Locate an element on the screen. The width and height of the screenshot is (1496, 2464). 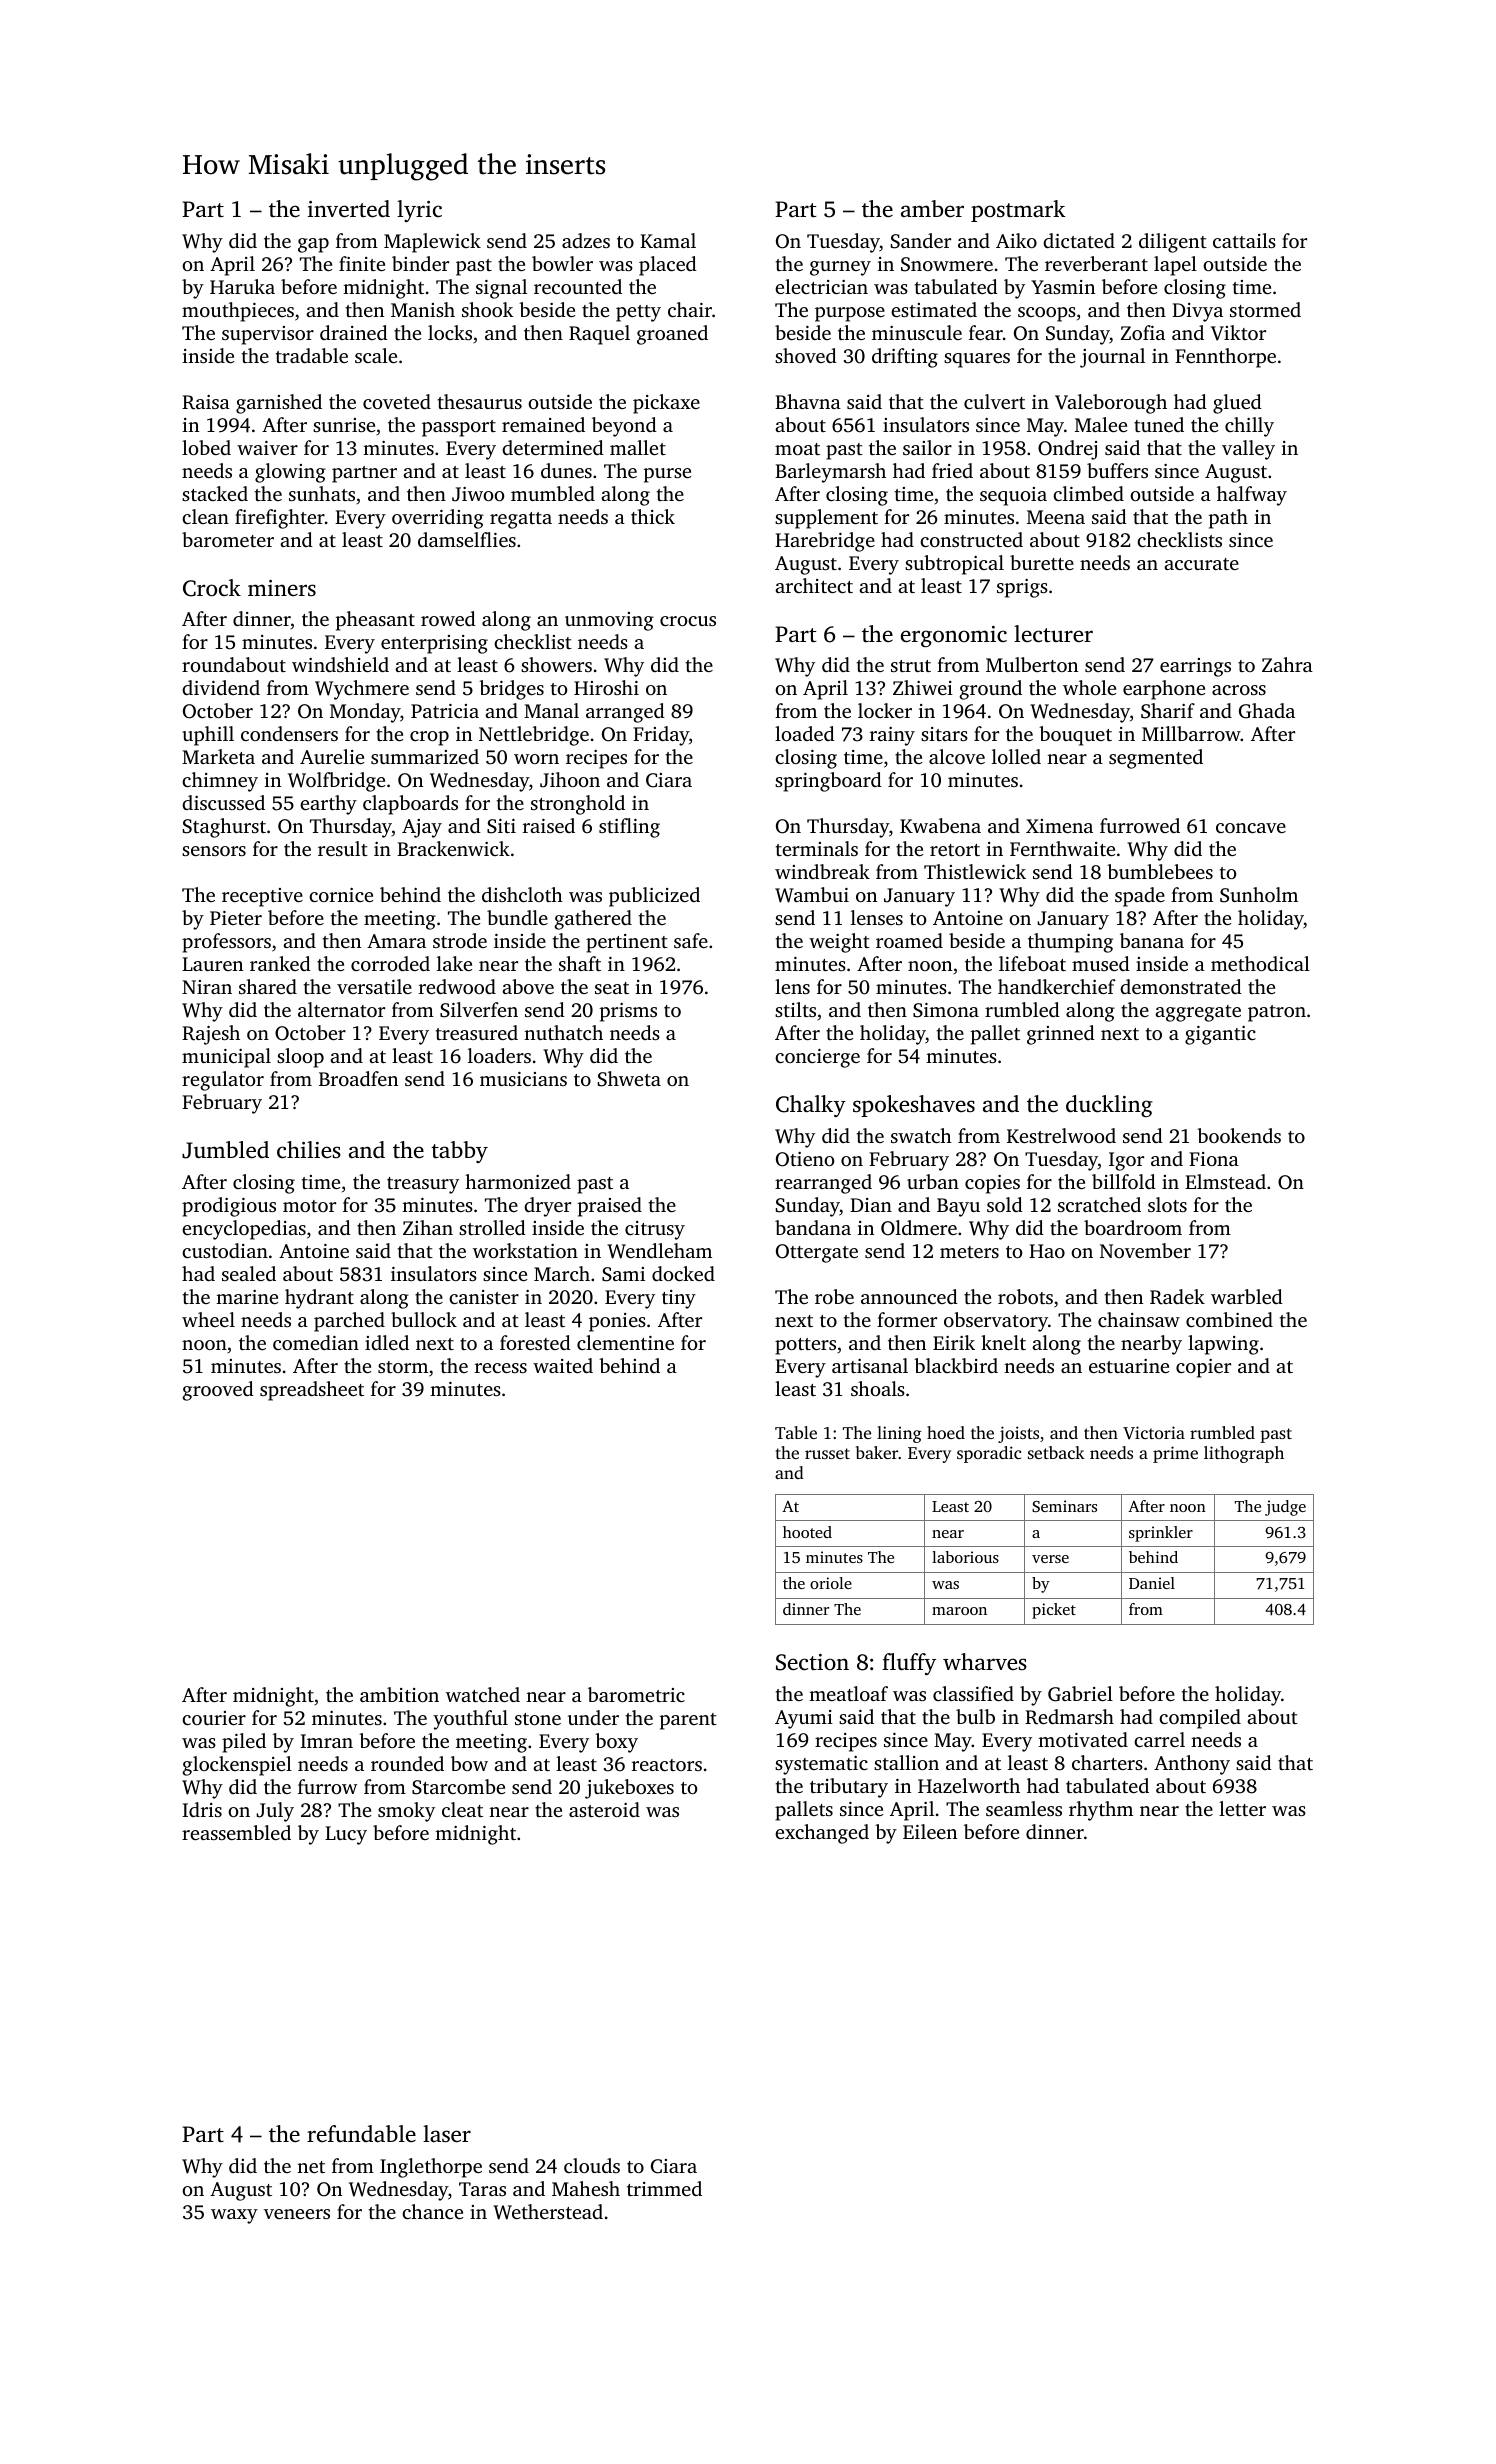
exchanged is located at coordinates (822, 1834).
